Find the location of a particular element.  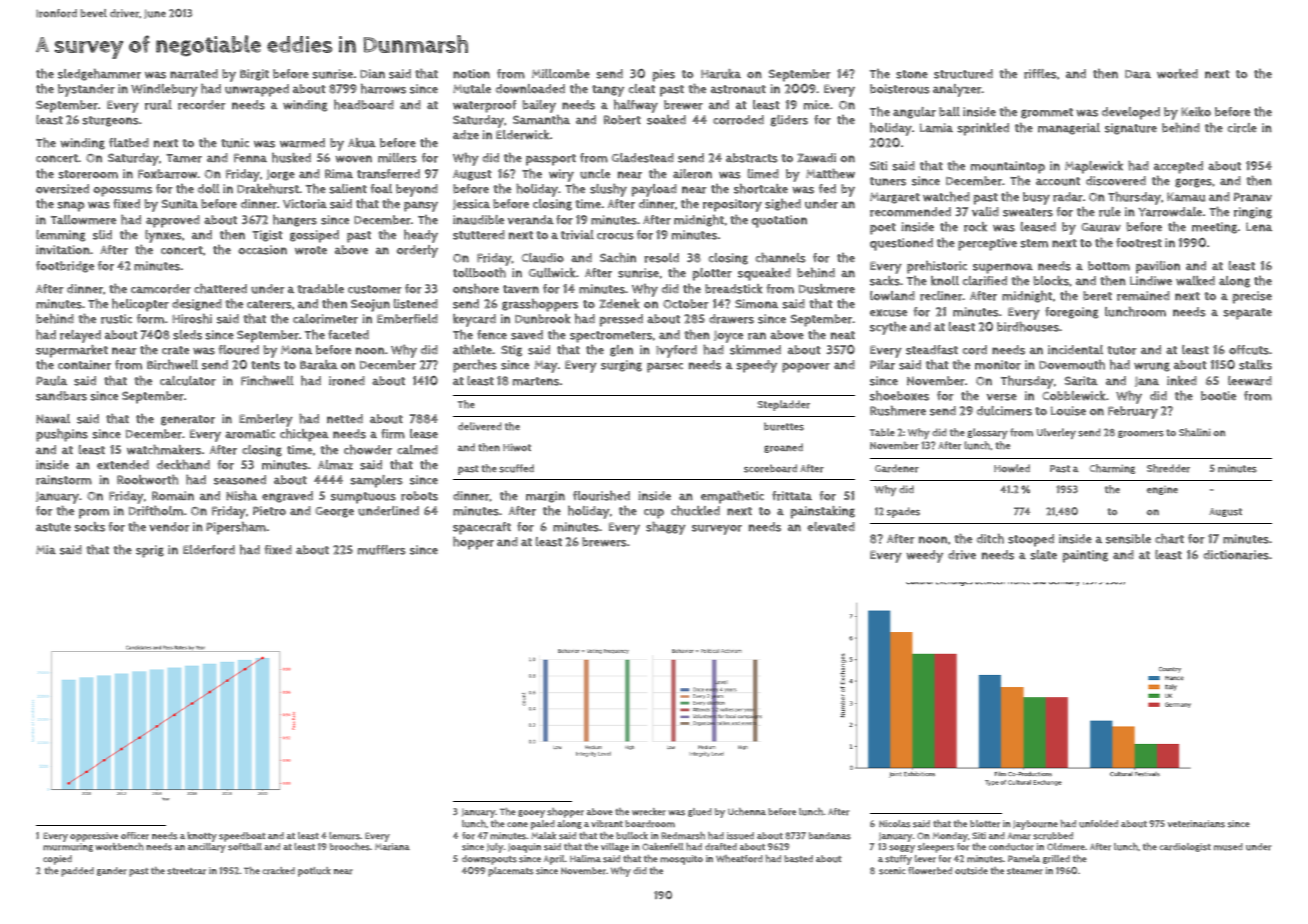

Joyce is located at coordinates (728, 336).
